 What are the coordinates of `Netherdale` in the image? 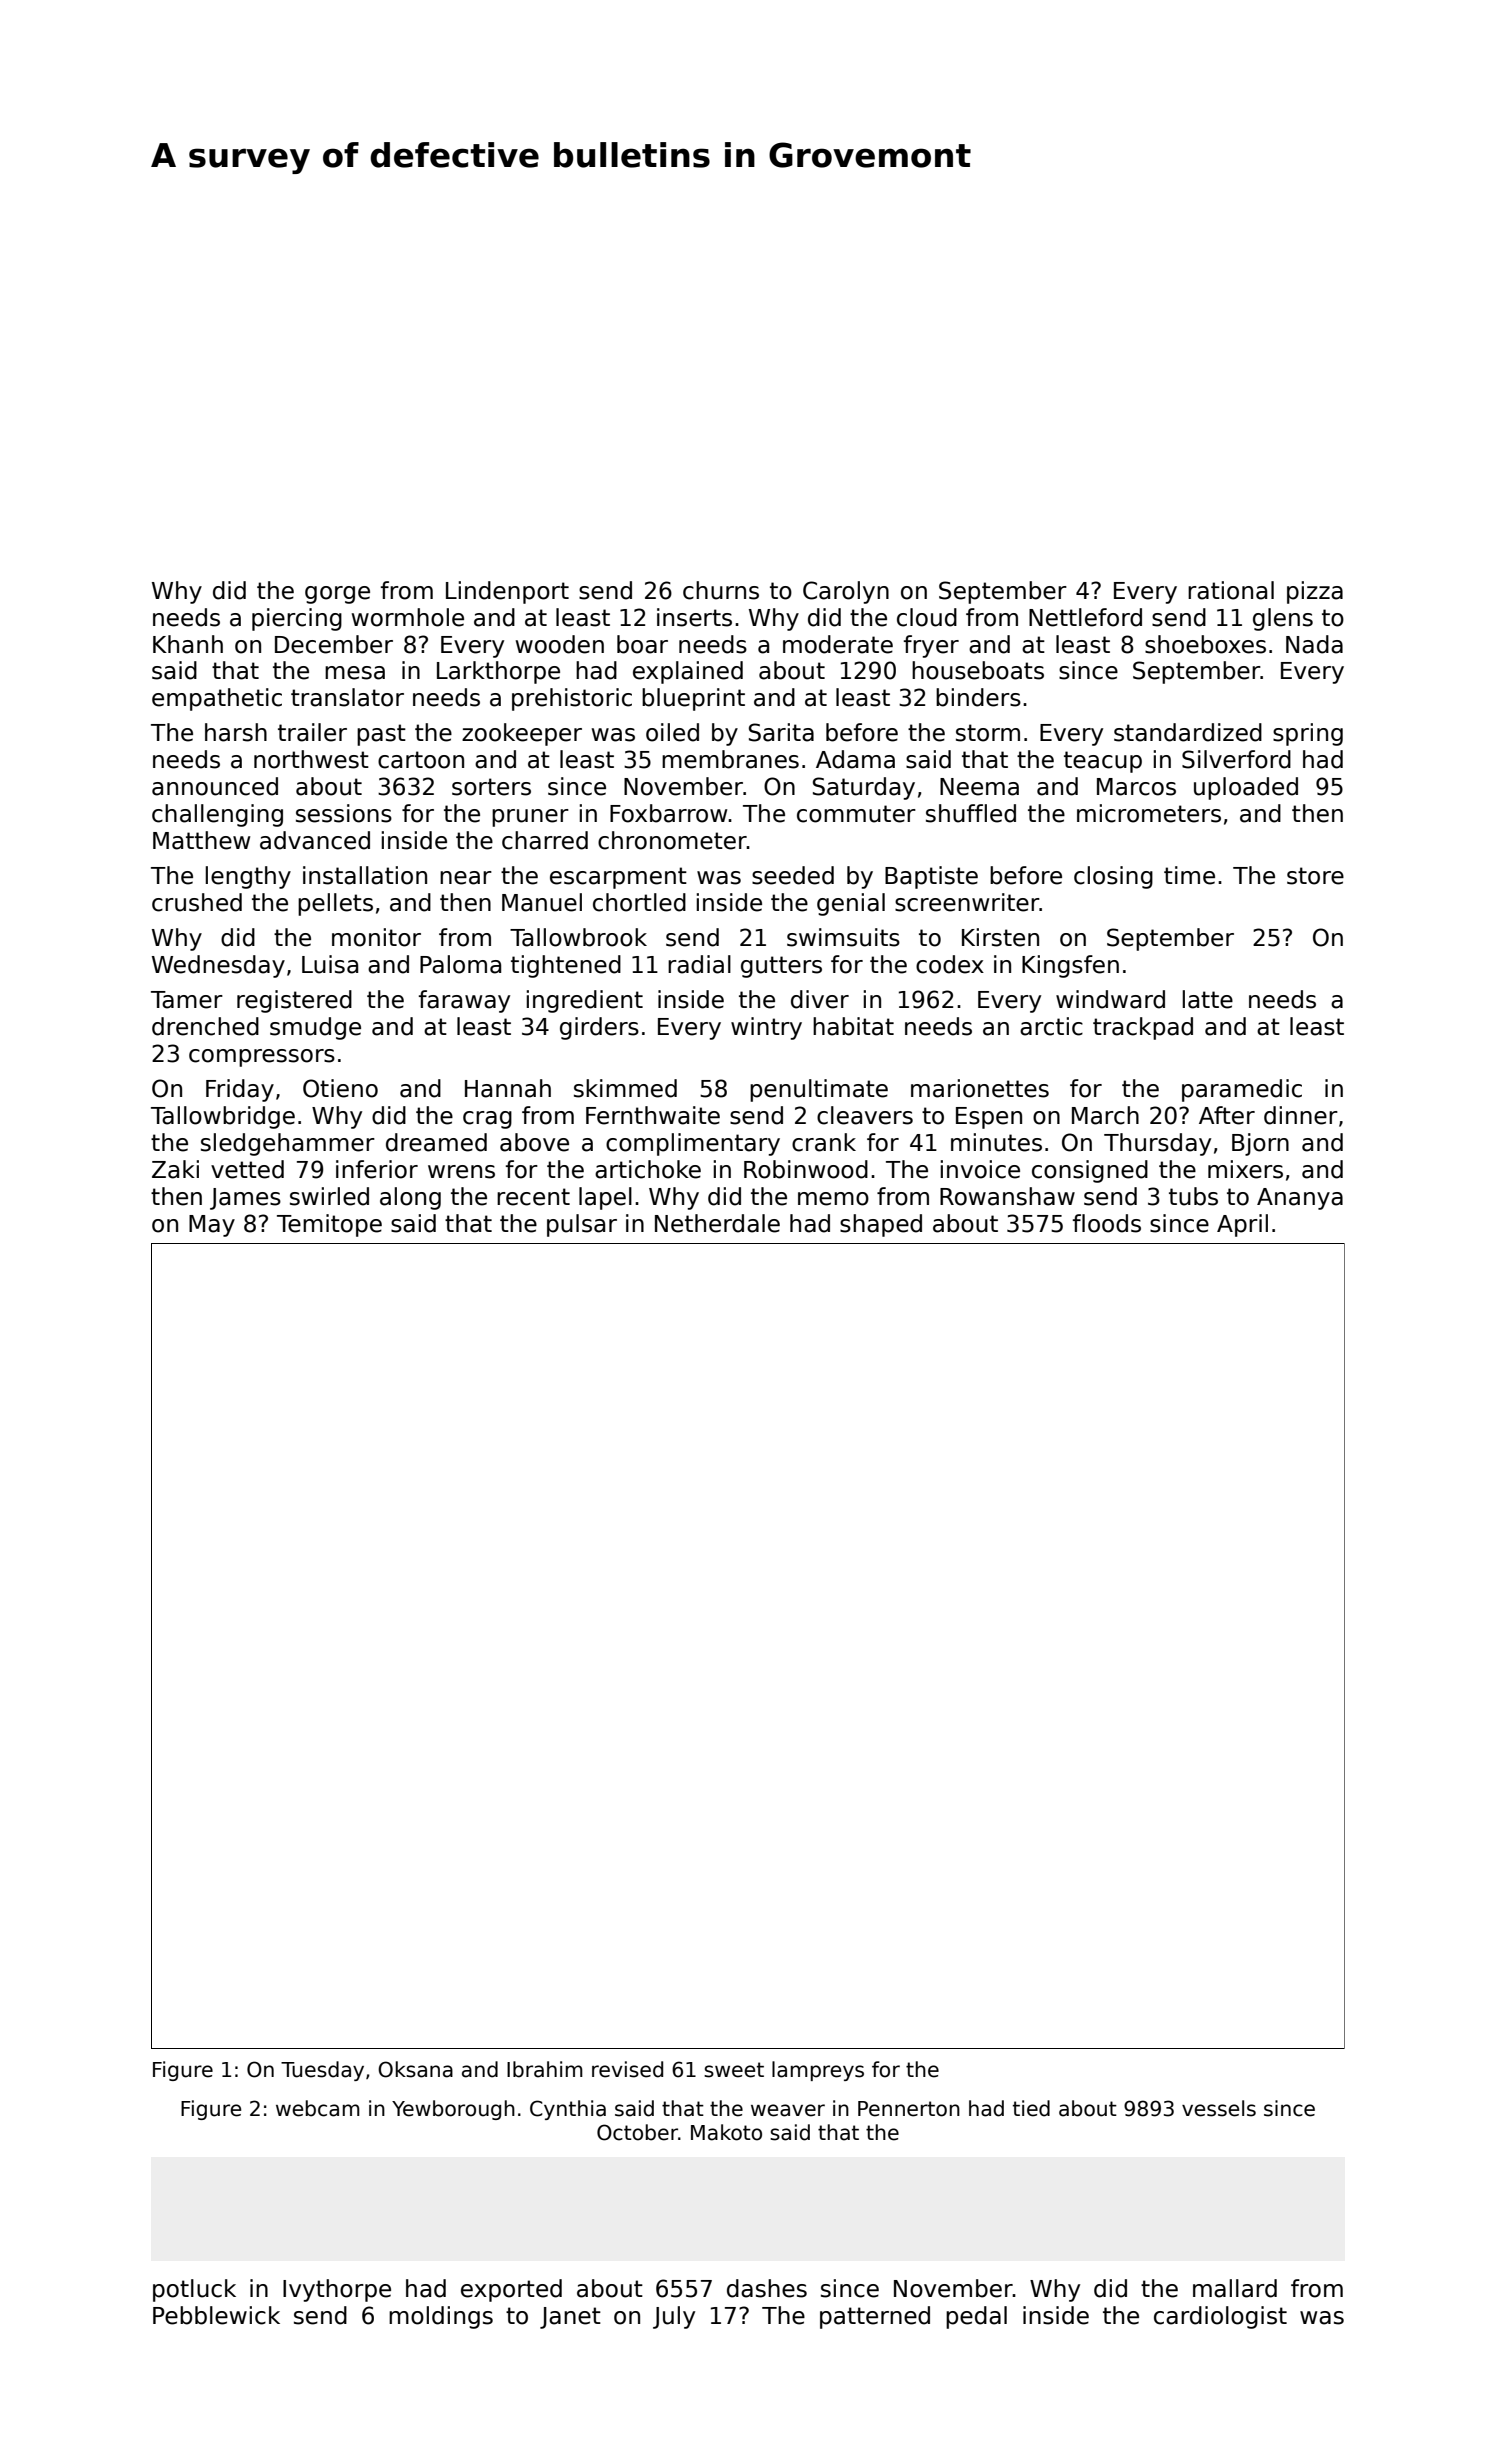 It's located at (717, 1223).
